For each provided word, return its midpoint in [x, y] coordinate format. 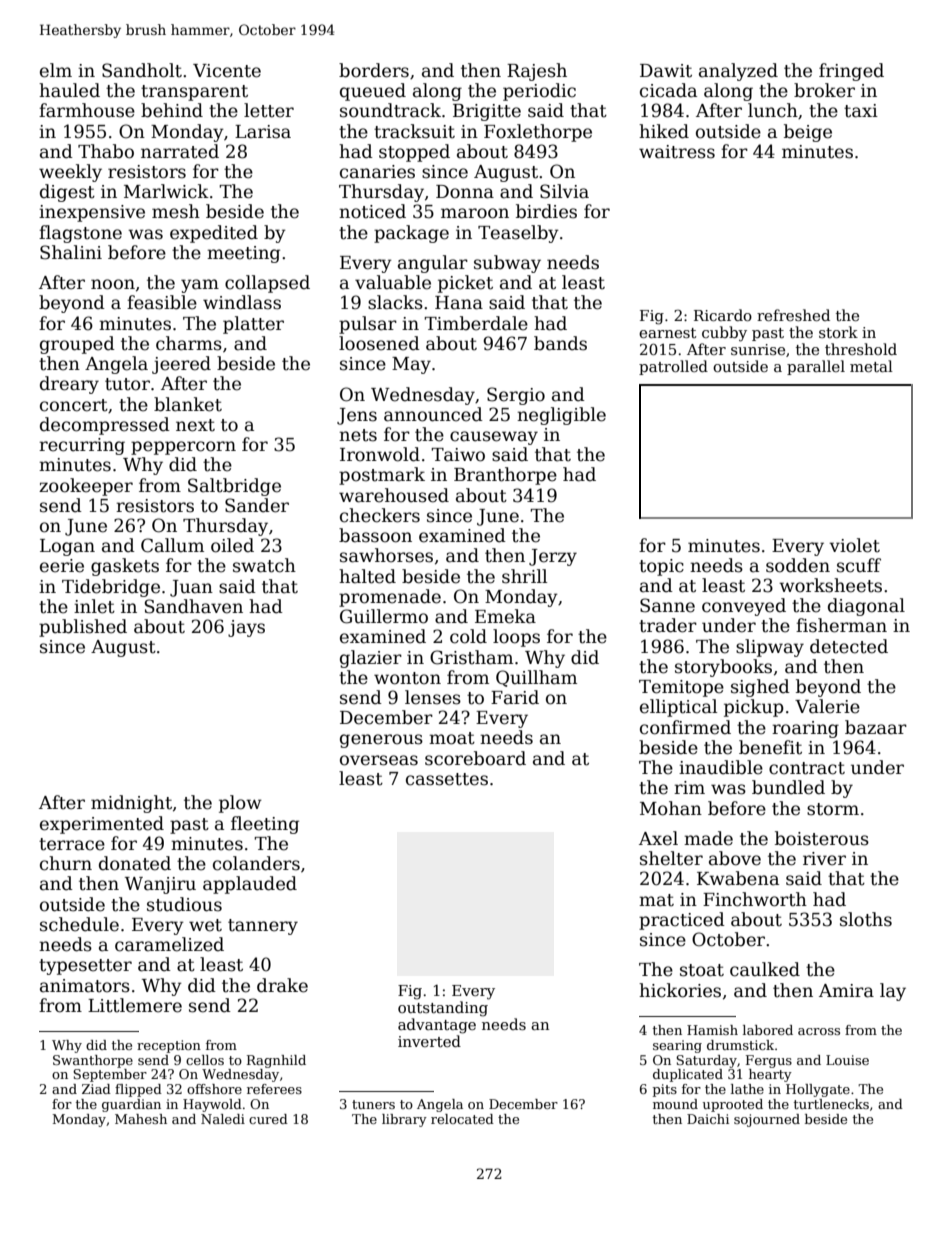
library [404, 1120]
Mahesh [141, 1119]
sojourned [767, 1120]
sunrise [758, 349]
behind [172, 110]
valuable [393, 282]
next [195, 425]
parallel [816, 367]
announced [433, 414]
